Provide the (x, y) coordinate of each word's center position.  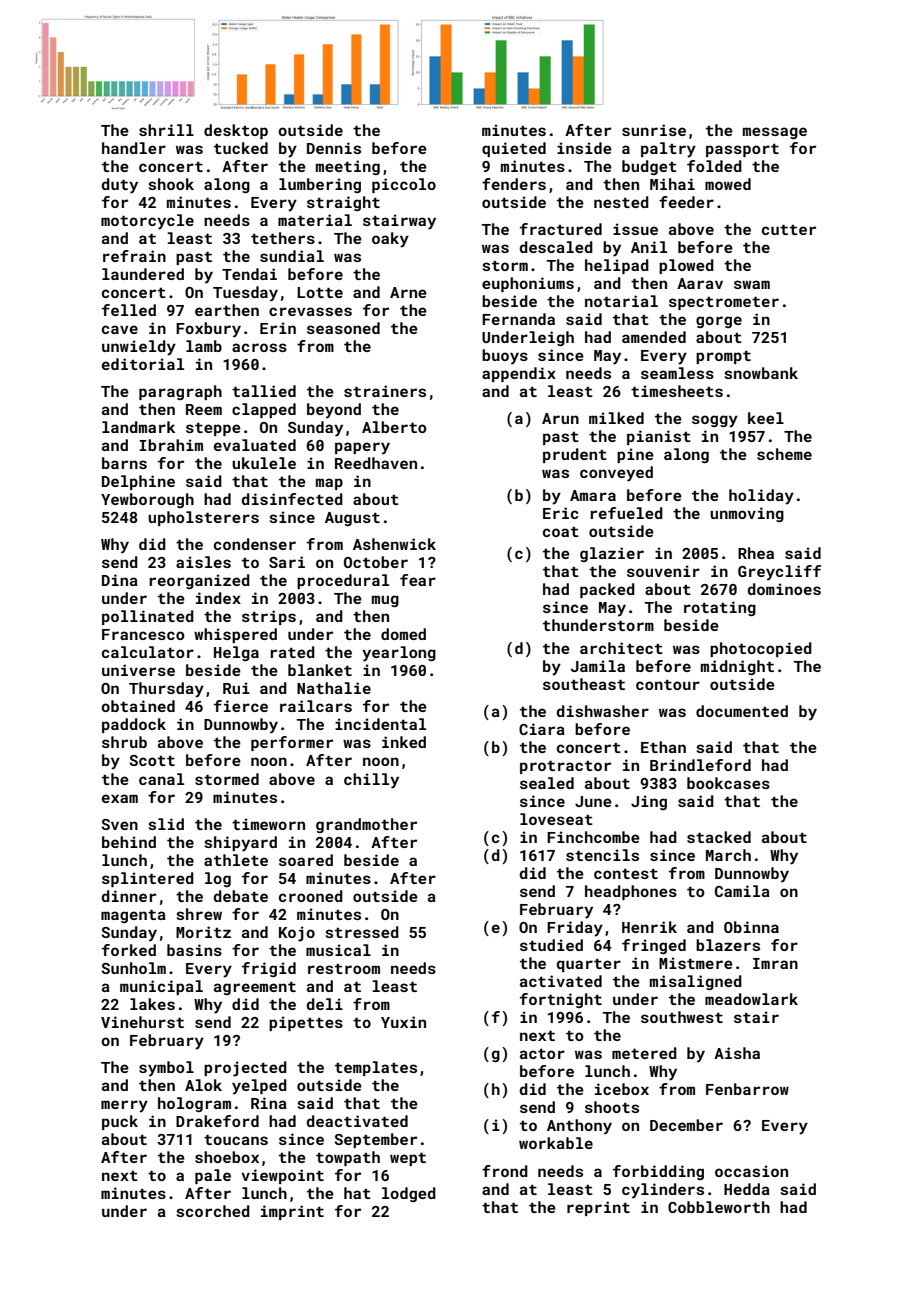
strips (269, 617)
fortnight (561, 1000)
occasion (751, 1171)
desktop (236, 131)
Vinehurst (142, 1022)
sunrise (654, 130)
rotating (720, 608)
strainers (385, 391)
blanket (320, 670)
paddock (134, 725)
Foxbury (208, 330)
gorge (719, 322)
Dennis (334, 148)
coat (561, 532)
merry (124, 1106)
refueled (626, 513)
